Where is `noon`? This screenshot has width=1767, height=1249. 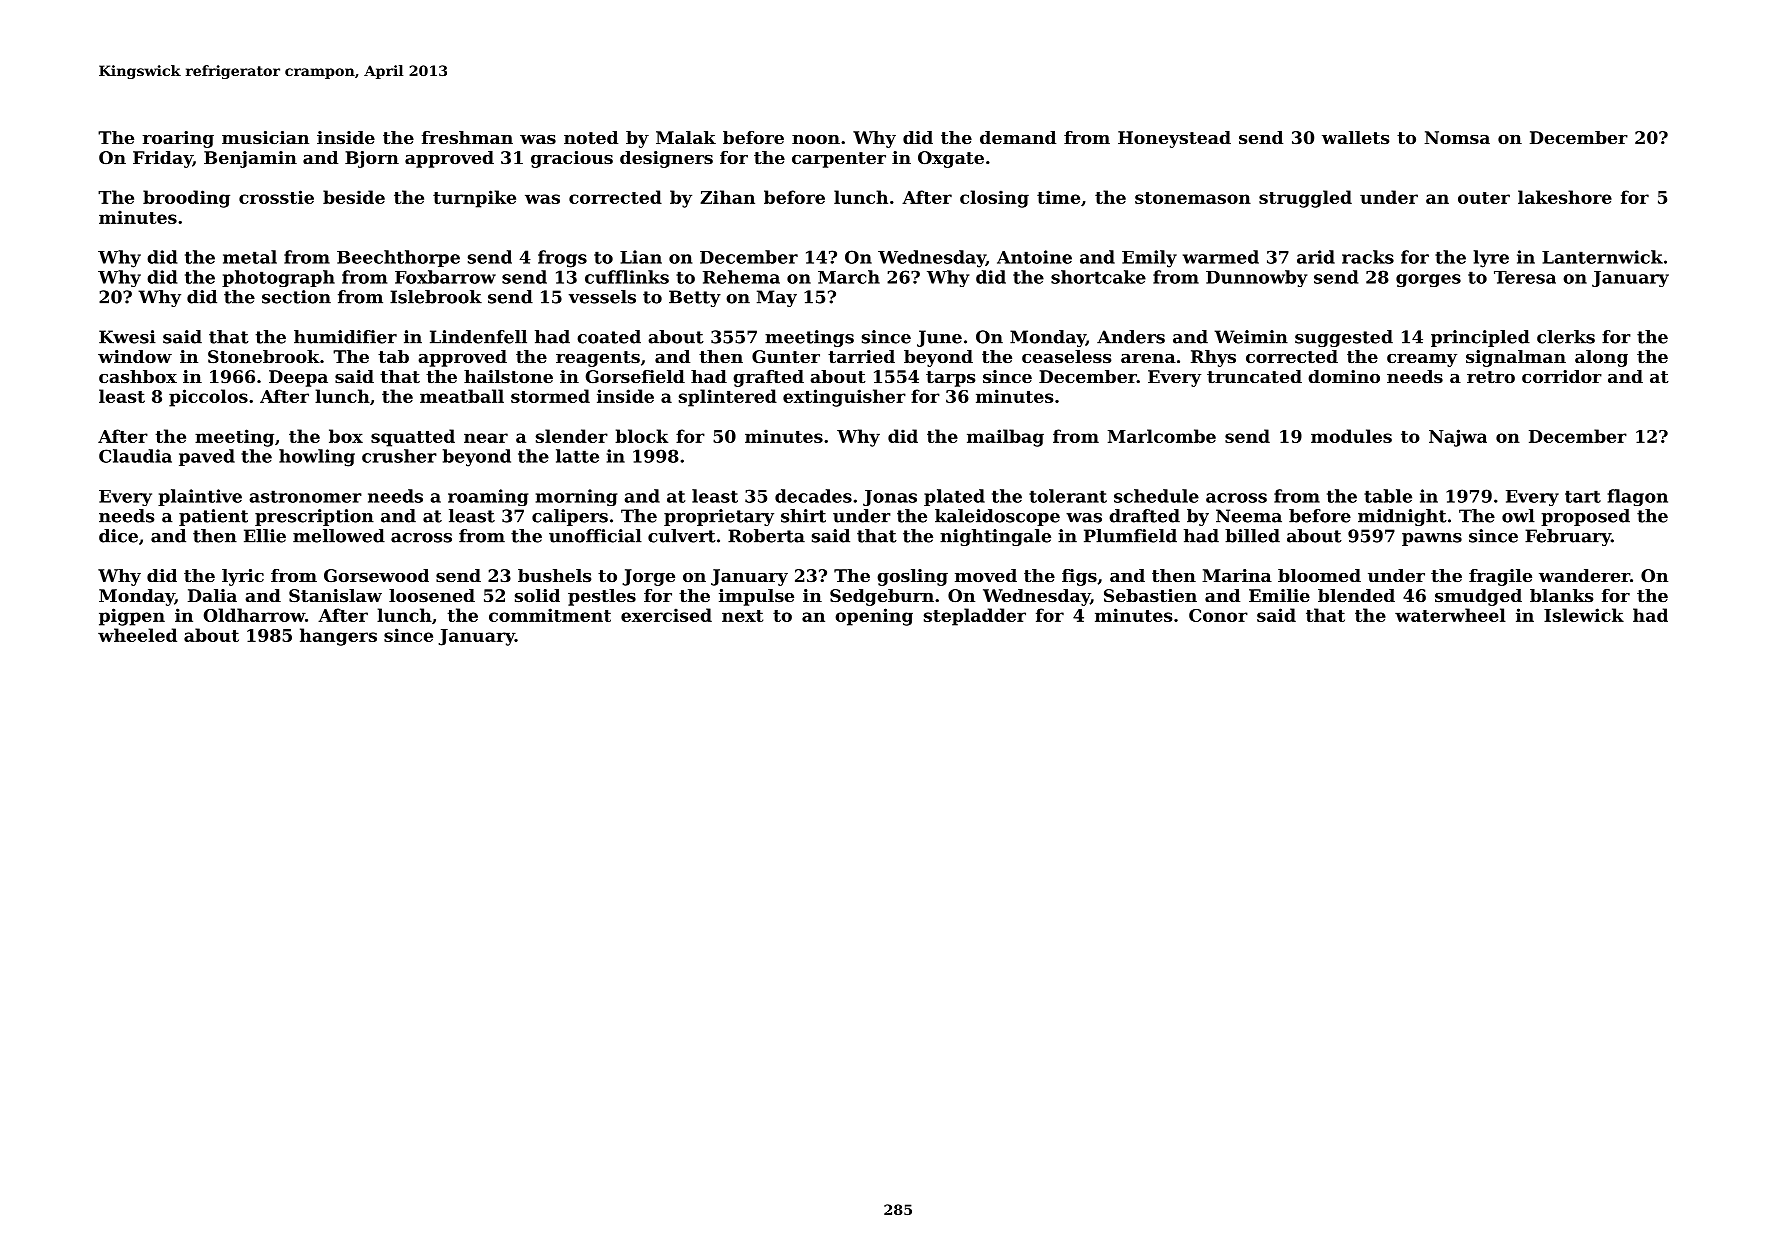 noon is located at coordinates (816, 139).
